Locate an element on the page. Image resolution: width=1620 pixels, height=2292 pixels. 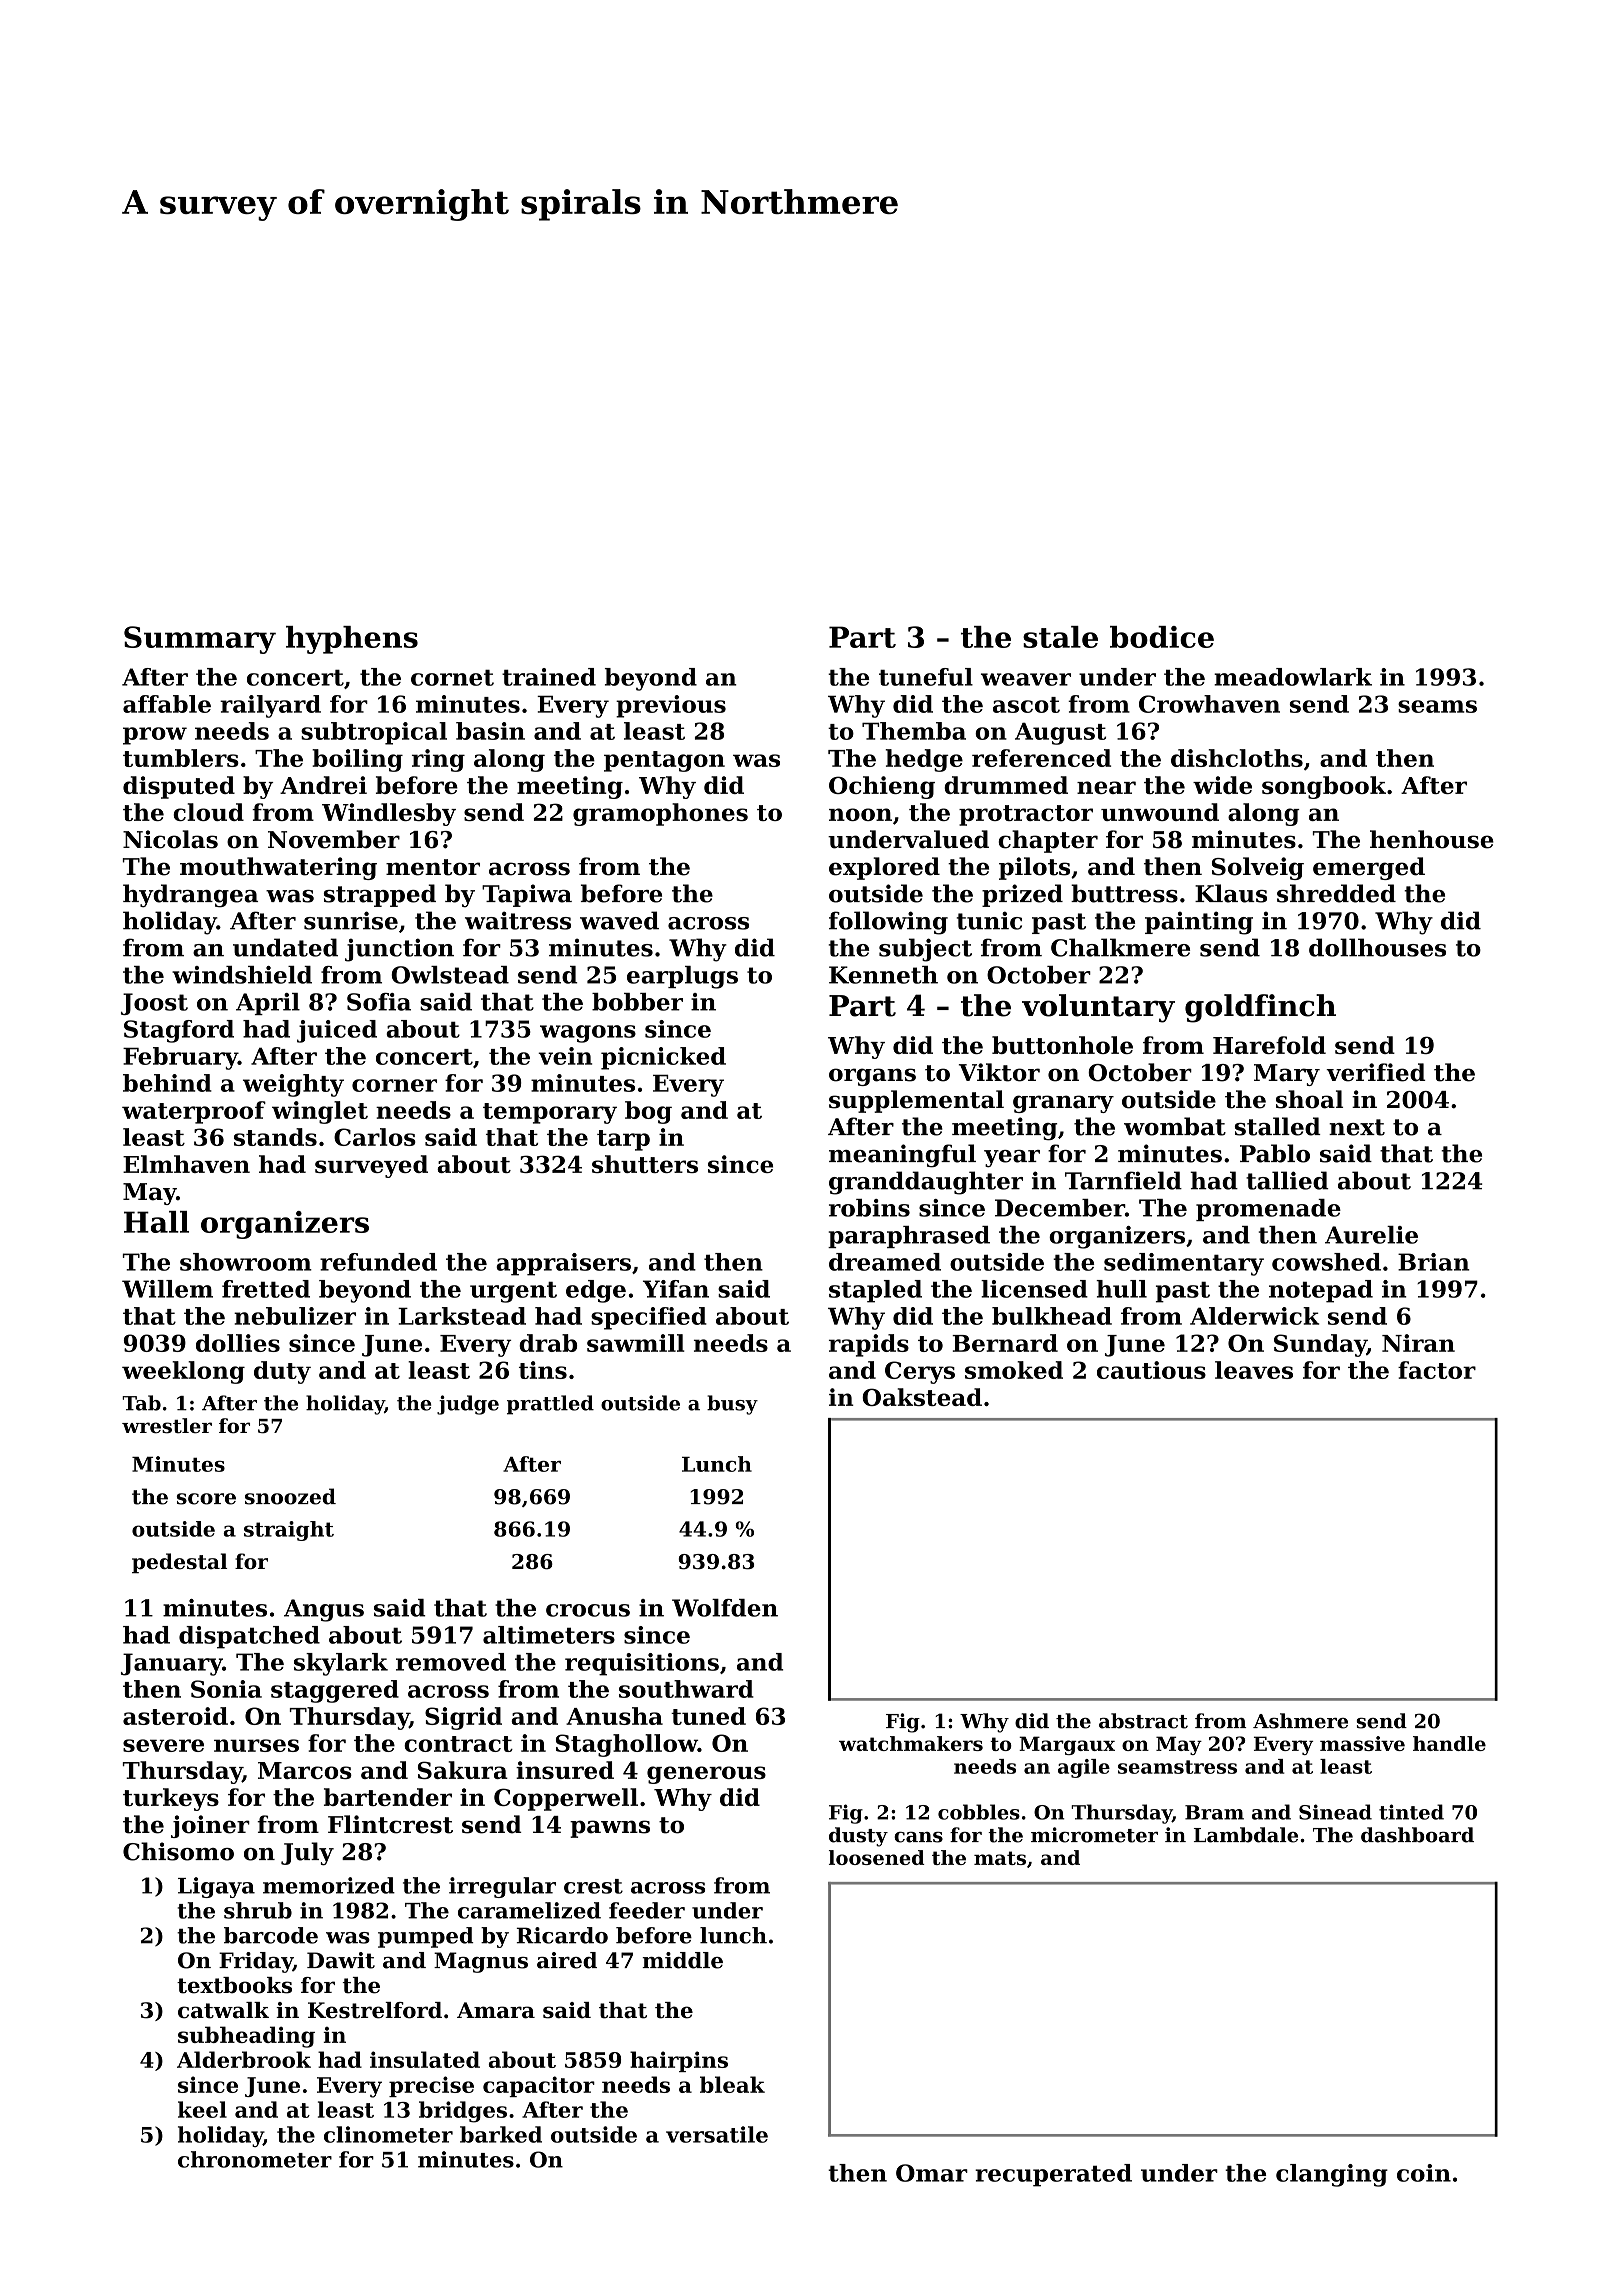
corner is located at coordinates (394, 1085).
